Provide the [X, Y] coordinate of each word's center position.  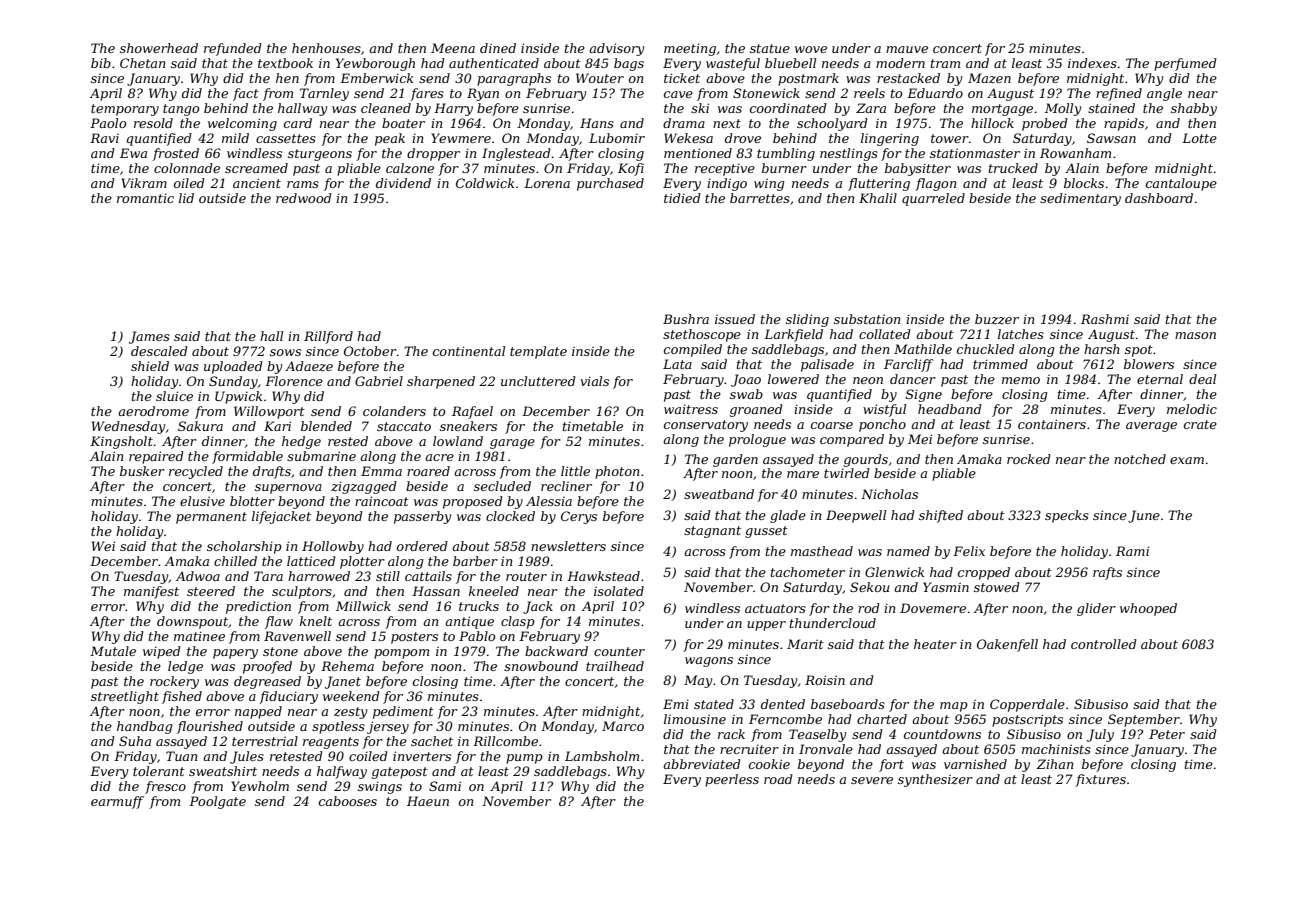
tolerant [159, 771]
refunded [233, 49]
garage [512, 444]
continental [469, 351]
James [149, 337]
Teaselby [818, 735]
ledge [185, 667]
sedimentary [1080, 199]
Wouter [600, 78]
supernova [288, 489]
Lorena [547, 183]
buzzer [997, 319]
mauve [907, 49]
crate [1200, 424]
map [954, 707]
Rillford [328, 337]
